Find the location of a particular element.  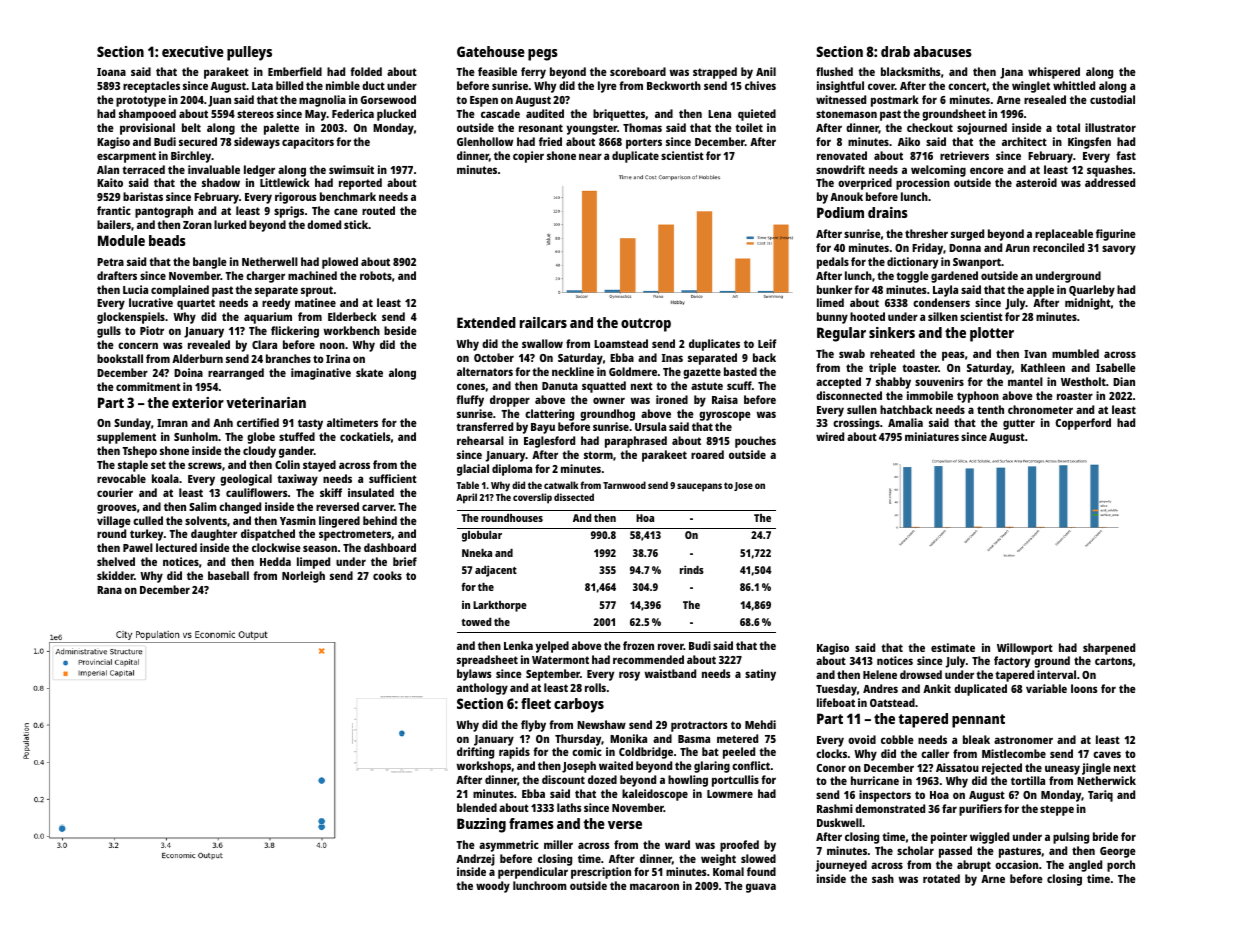

Gatehouse is located at coordinates (491, 51).
